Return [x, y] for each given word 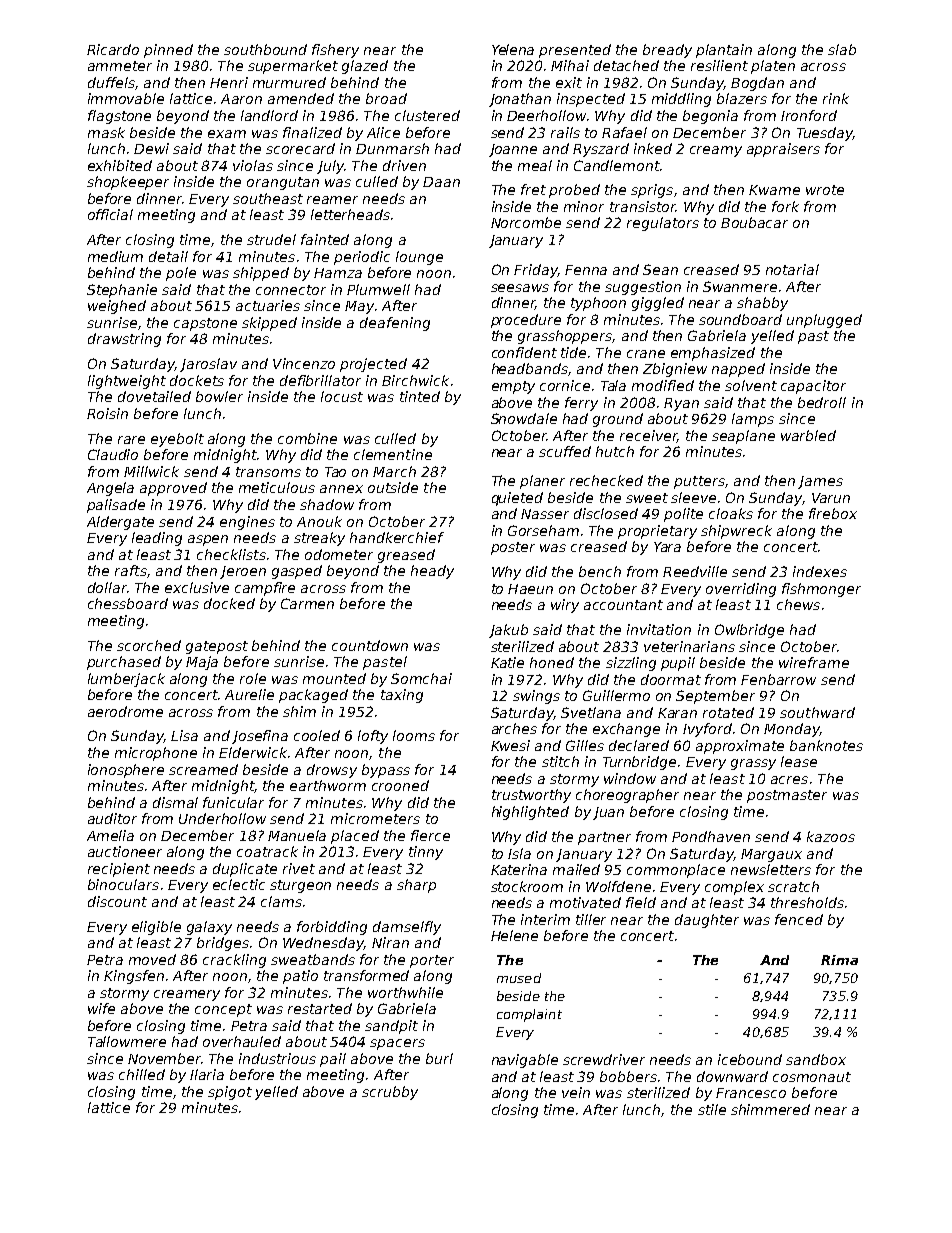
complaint [529, 1015]
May [359, 307]
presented [575, 51]
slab [842, 49]
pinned [168, 51]
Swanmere [740, 286]
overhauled [242, 1041]
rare [131, 440]
